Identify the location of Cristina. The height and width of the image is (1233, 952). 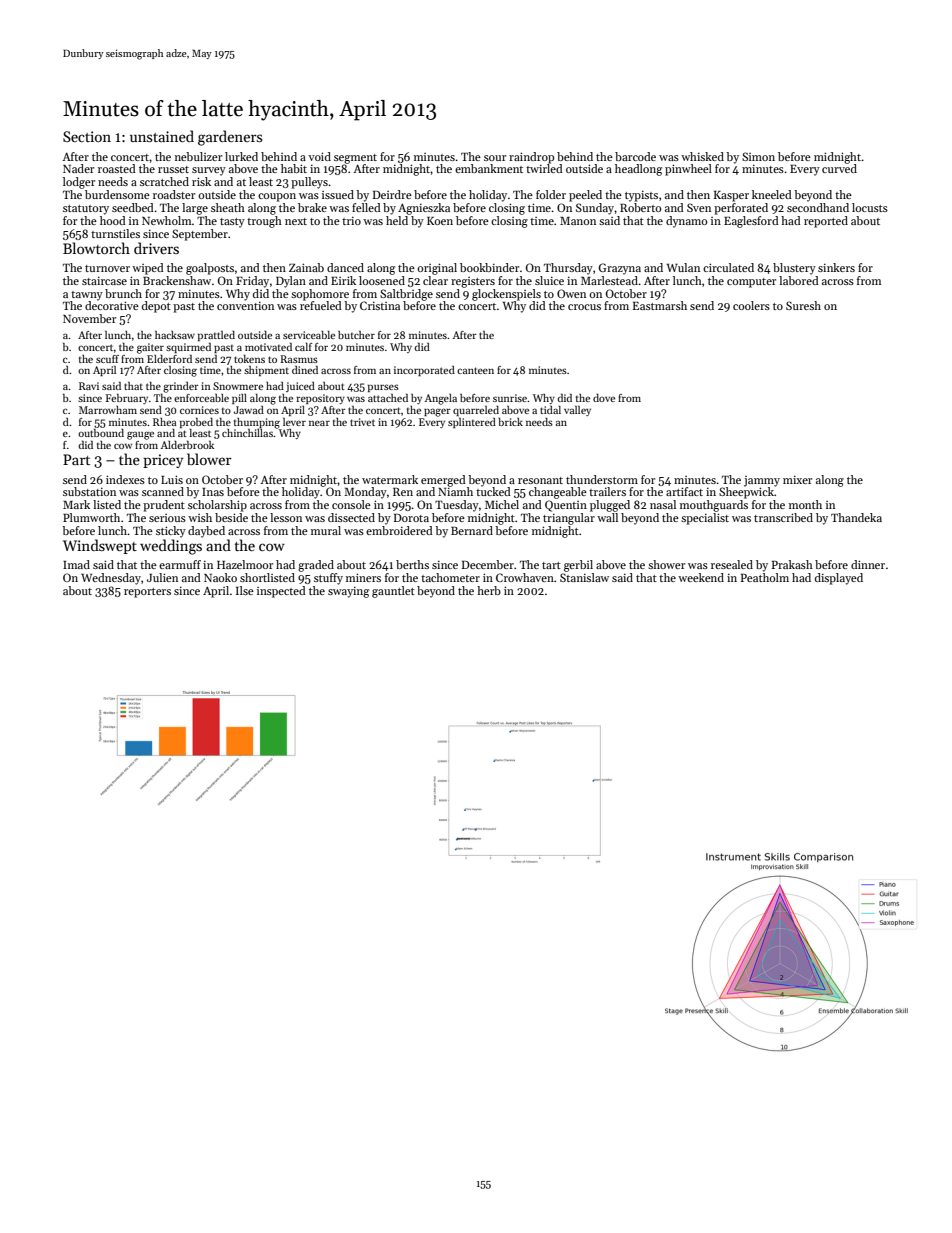
(380, 305).
